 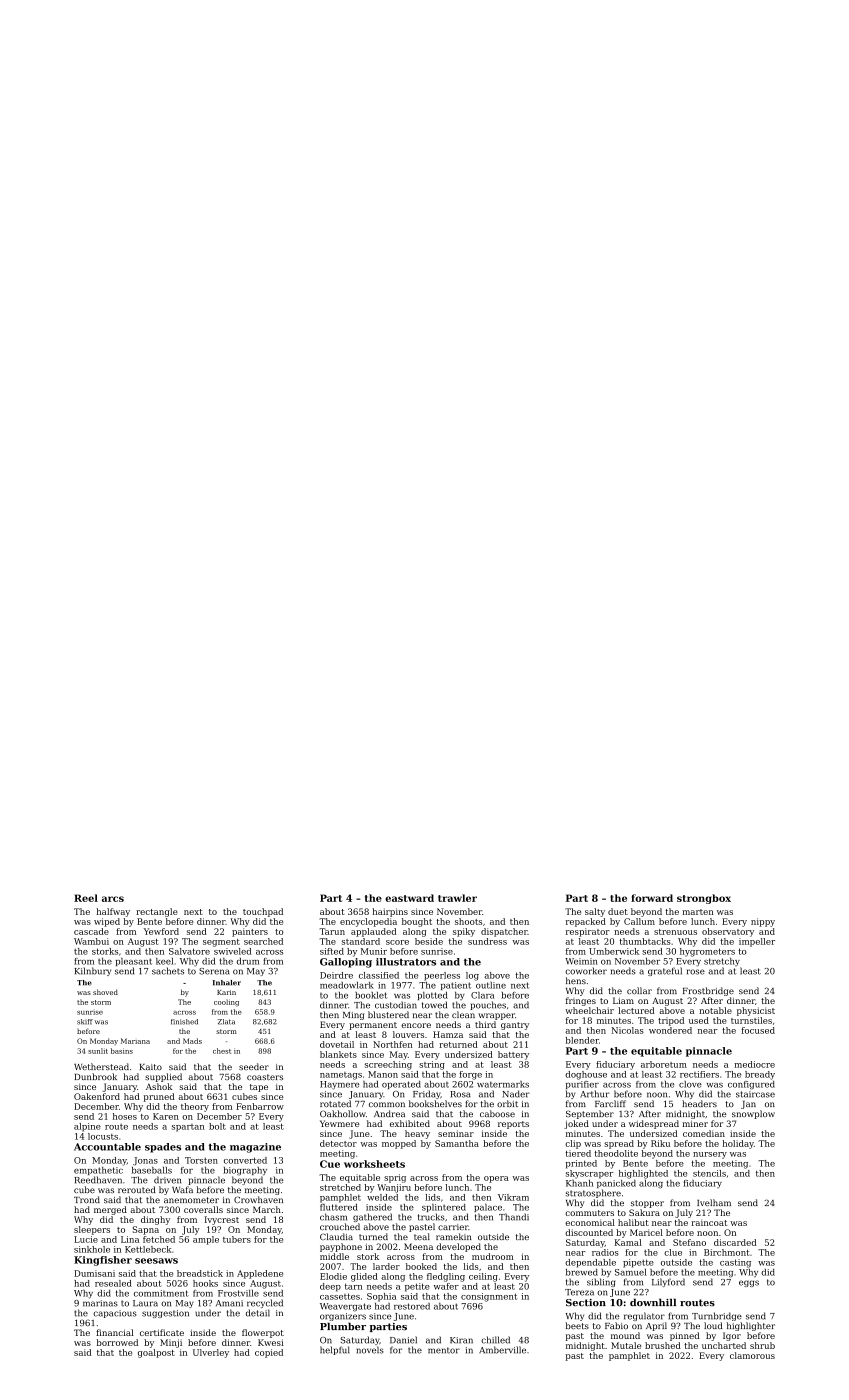 I want to click on helpful, so click(x=335, y=1350).
